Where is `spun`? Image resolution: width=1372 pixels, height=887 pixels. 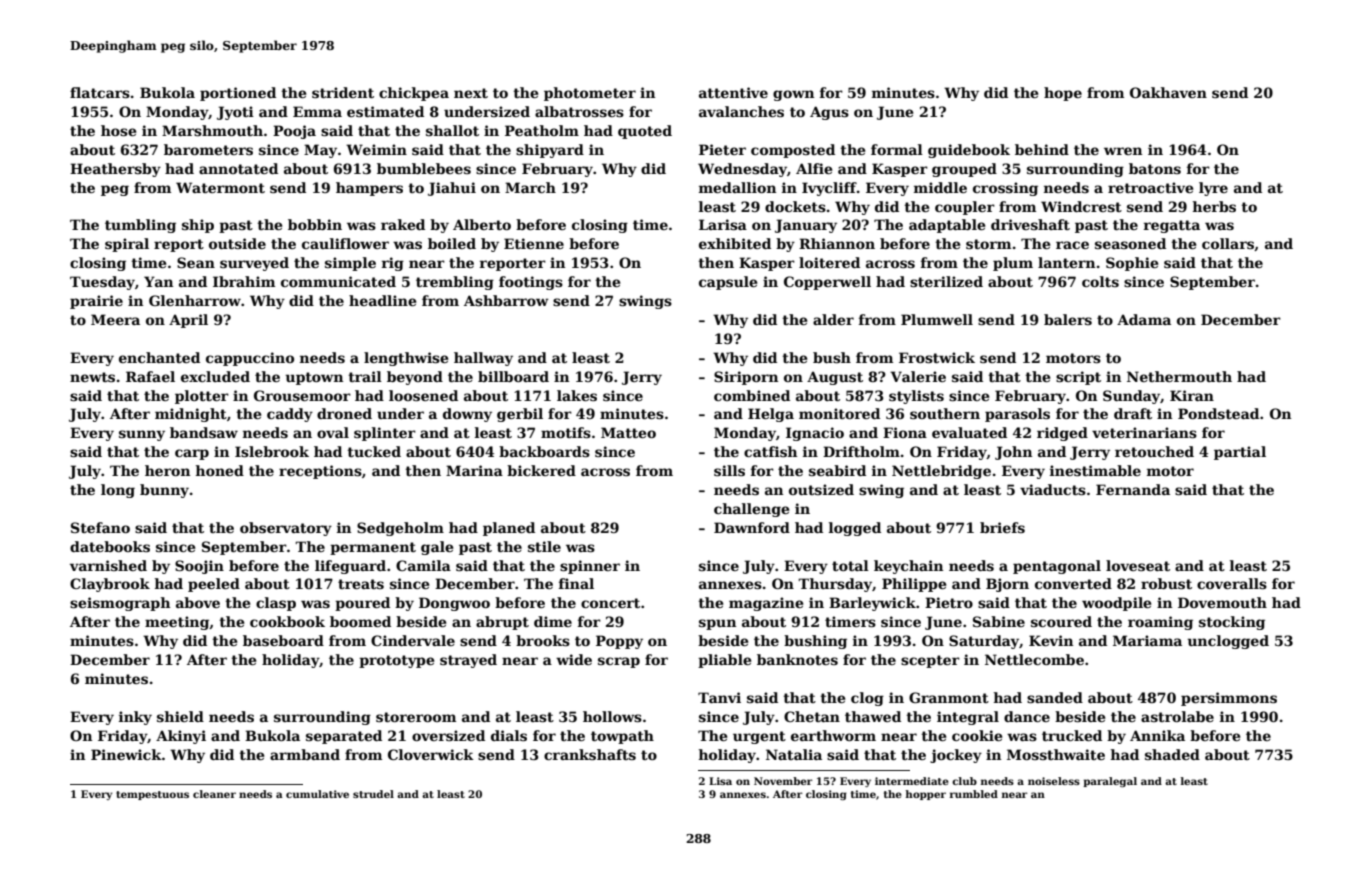
spun is located at coordinates (717, 624).
